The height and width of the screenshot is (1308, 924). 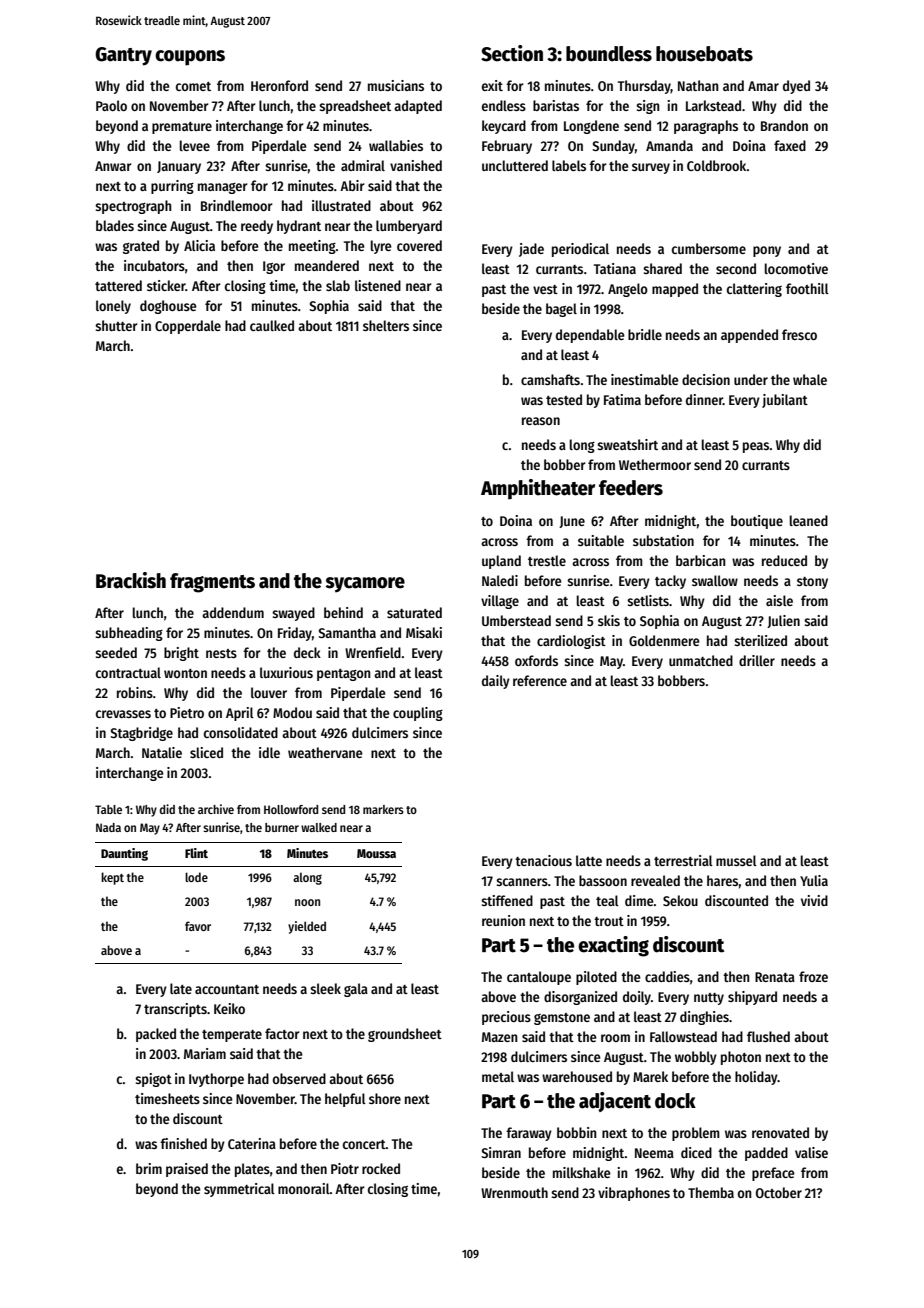 I want to click on symmetrical, so click(x=239, y=1190).
